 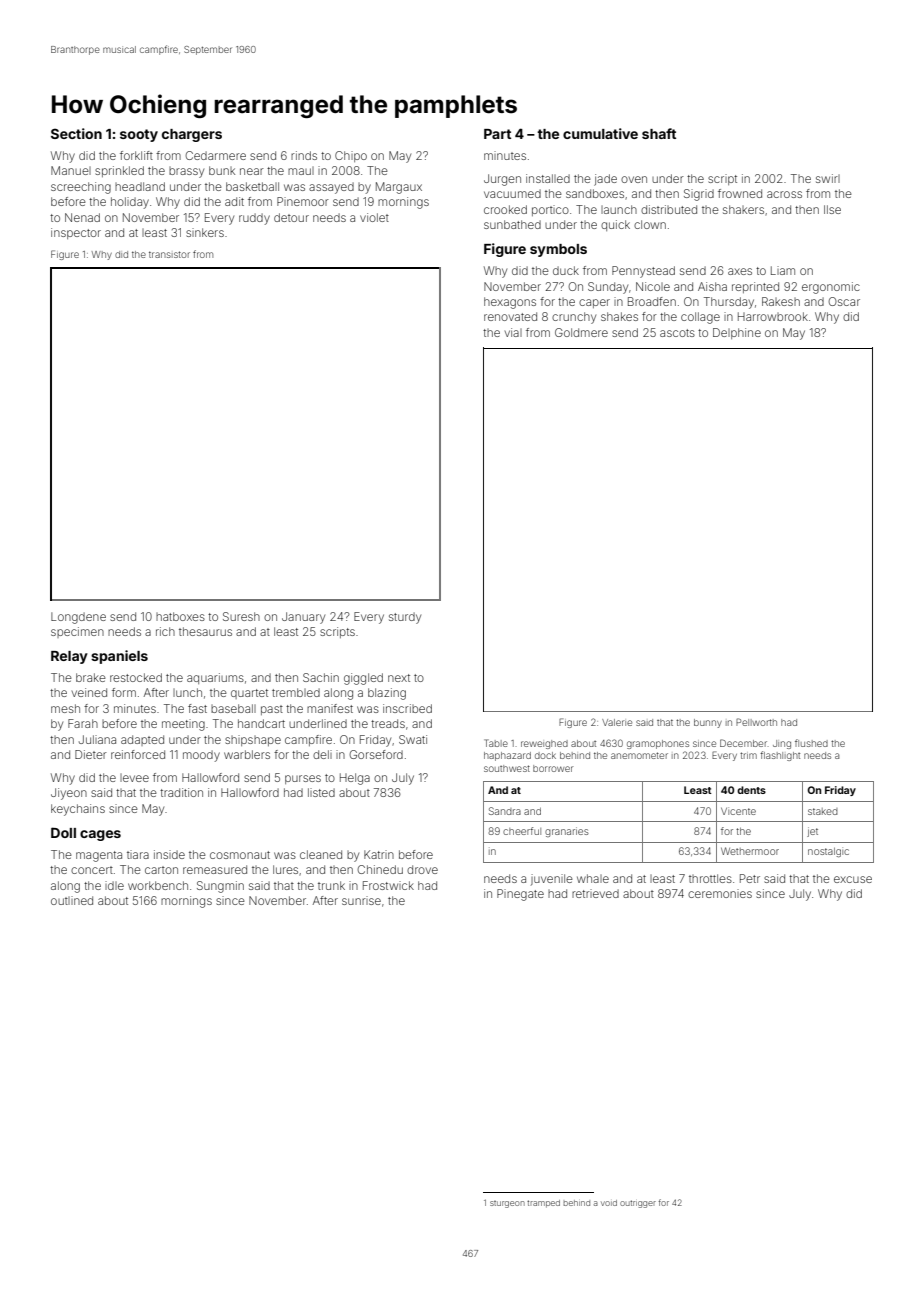 I want to click on Pinegate, so click(x=520, y=895).
